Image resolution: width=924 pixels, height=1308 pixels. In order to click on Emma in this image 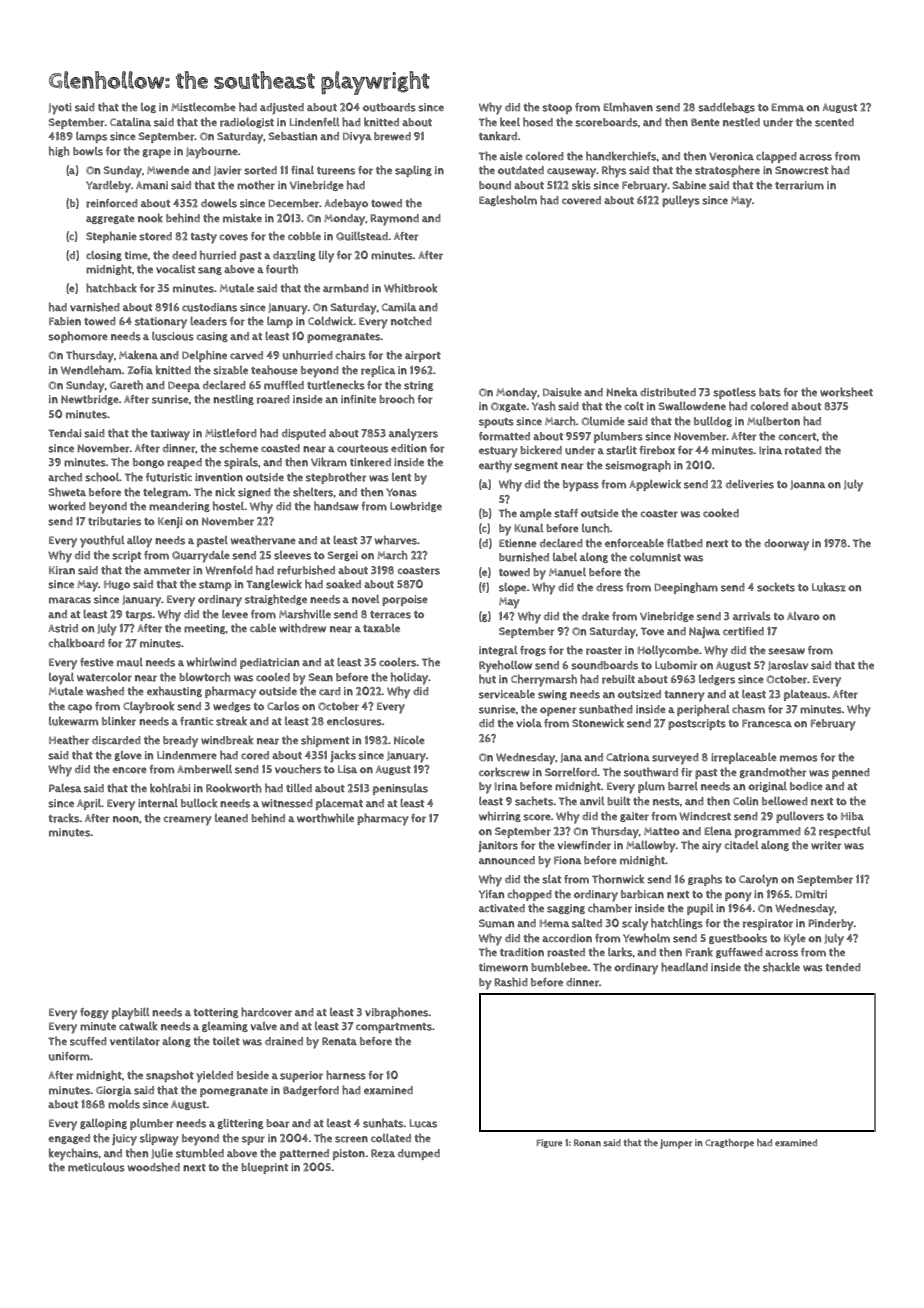, I will do `click(788, 107)`.
